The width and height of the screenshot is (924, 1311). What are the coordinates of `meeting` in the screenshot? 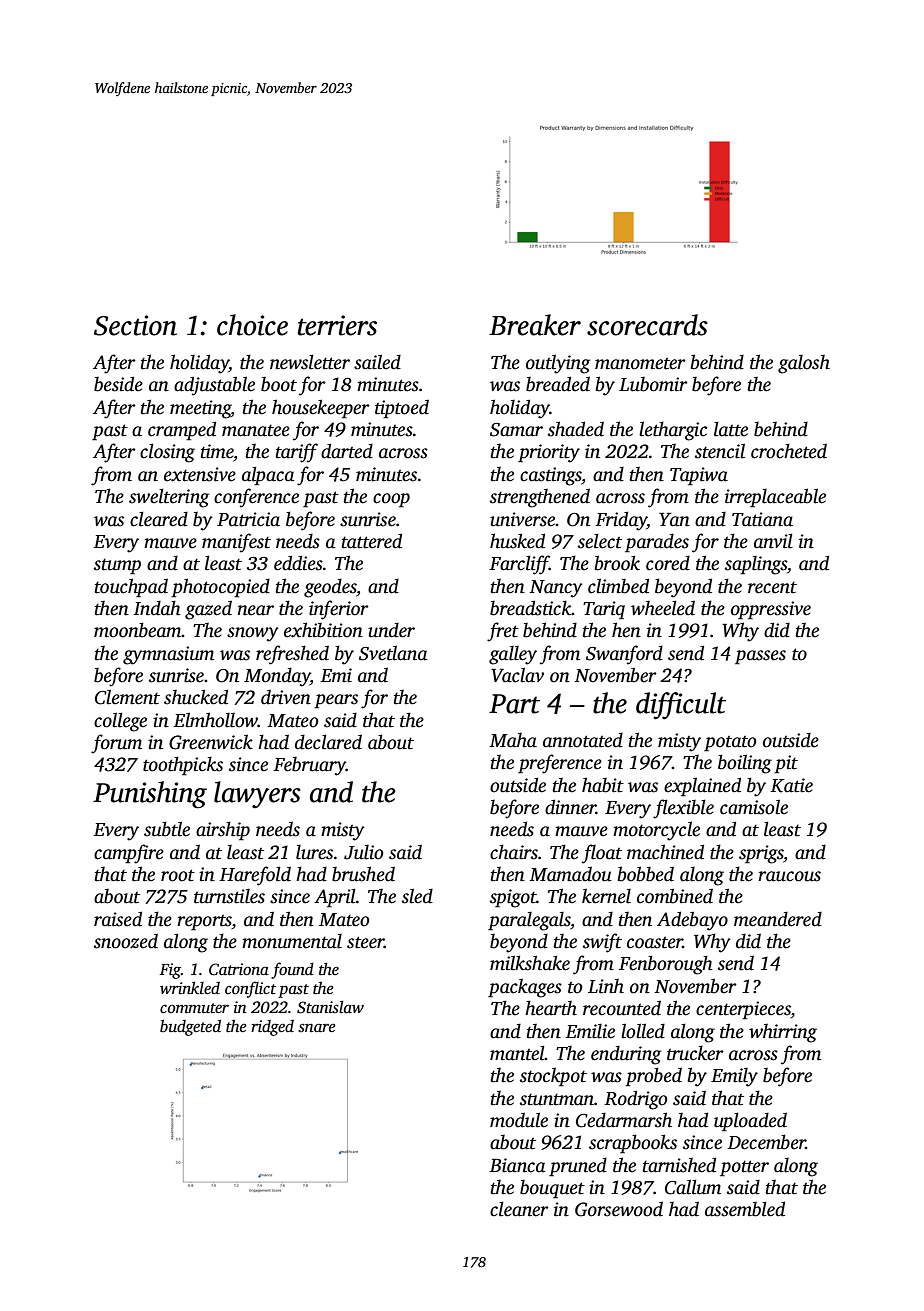 It's located at (200, 409).
